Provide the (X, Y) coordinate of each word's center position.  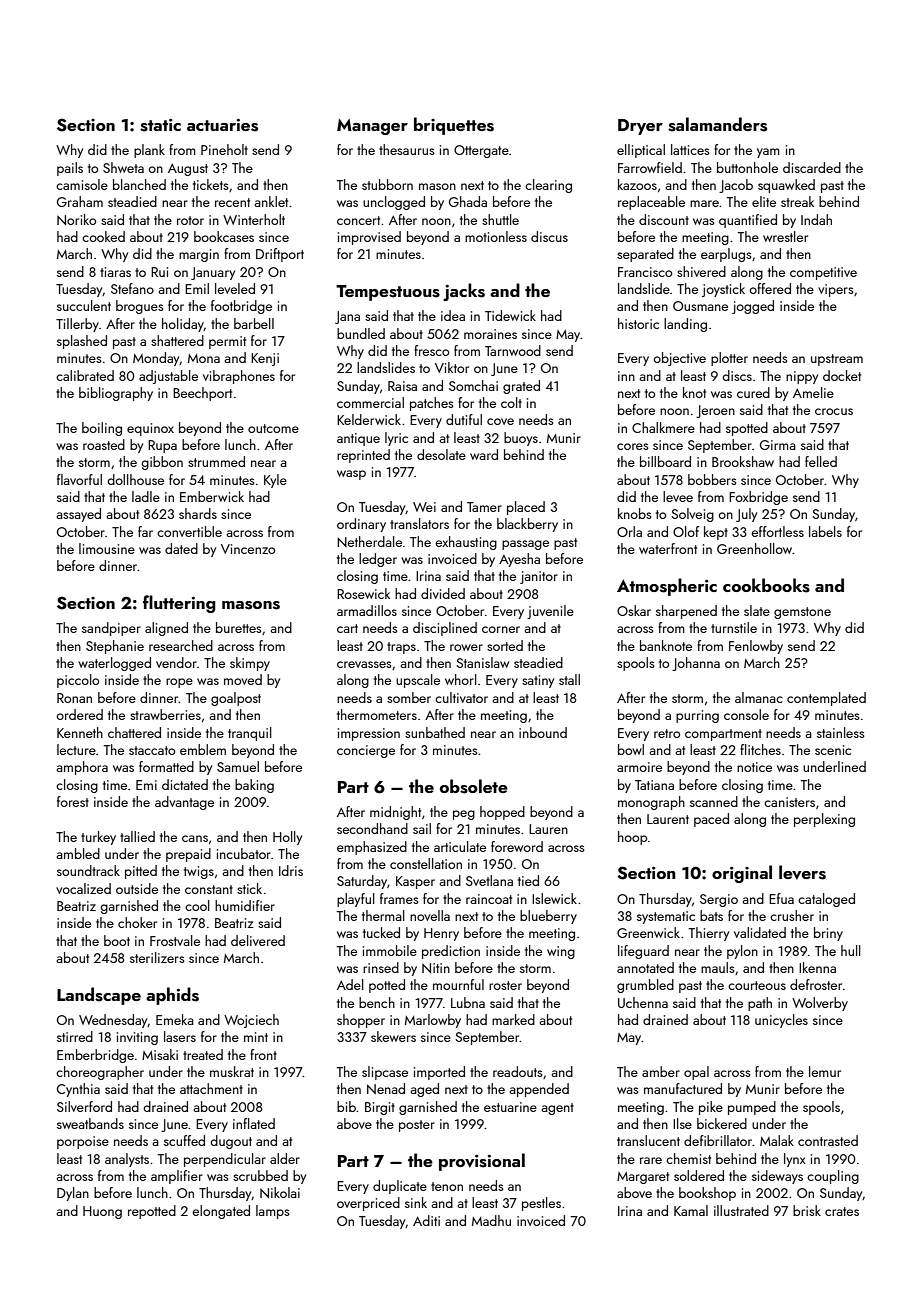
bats (711, 915)
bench (377, 1002)
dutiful (464, 419)
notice (754, 767)
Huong (102, 1212)
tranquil (250, 734)
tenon (447, 1186)
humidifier (245, 905)
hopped (502, 813)
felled (821, 461)
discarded (812, 167)
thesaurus (407, 149)
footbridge (241, 307)
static (160, 125)
